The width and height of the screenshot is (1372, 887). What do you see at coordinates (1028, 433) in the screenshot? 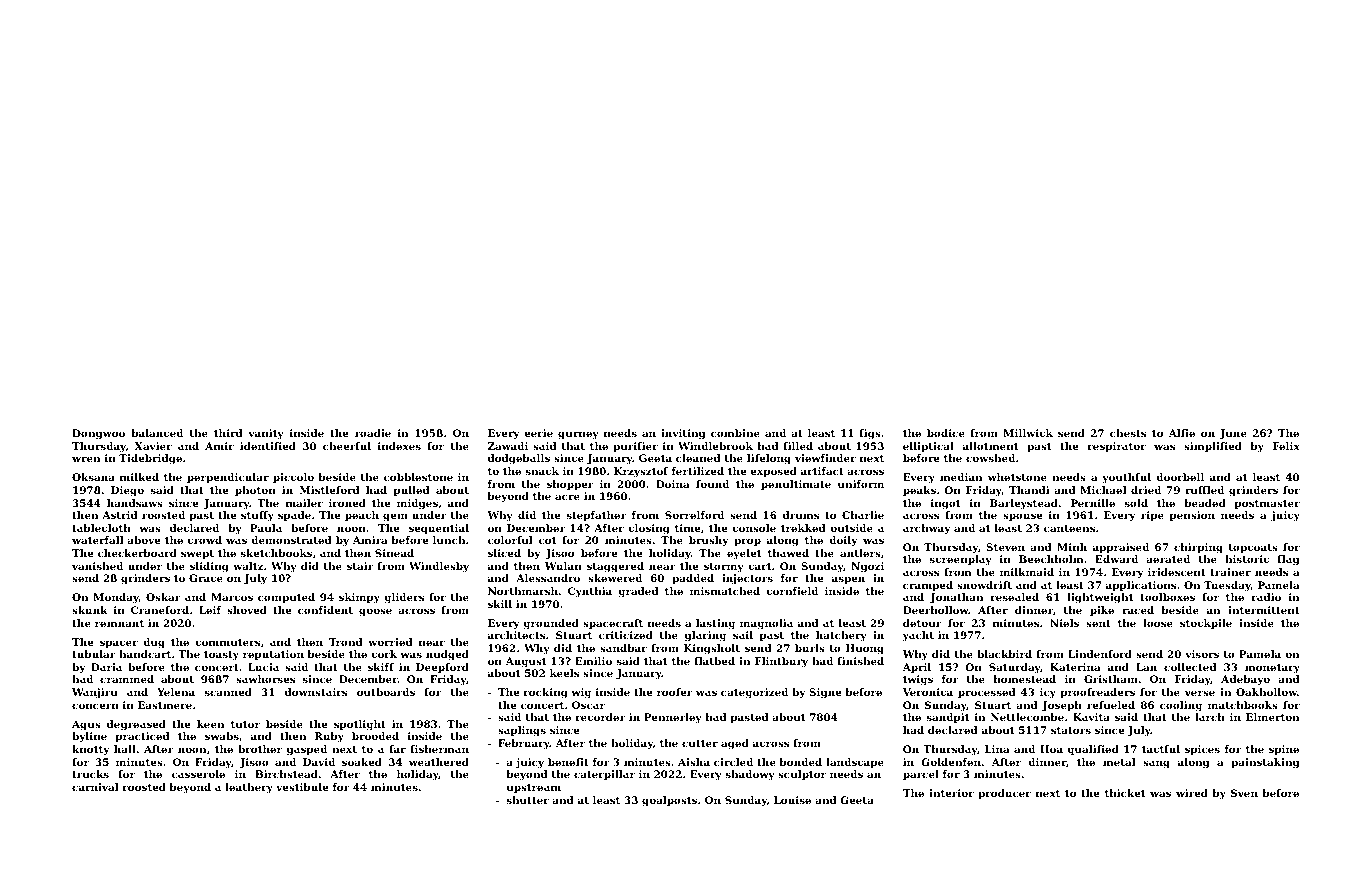
I see `Millwick` at bounding box center [1028, 433].
